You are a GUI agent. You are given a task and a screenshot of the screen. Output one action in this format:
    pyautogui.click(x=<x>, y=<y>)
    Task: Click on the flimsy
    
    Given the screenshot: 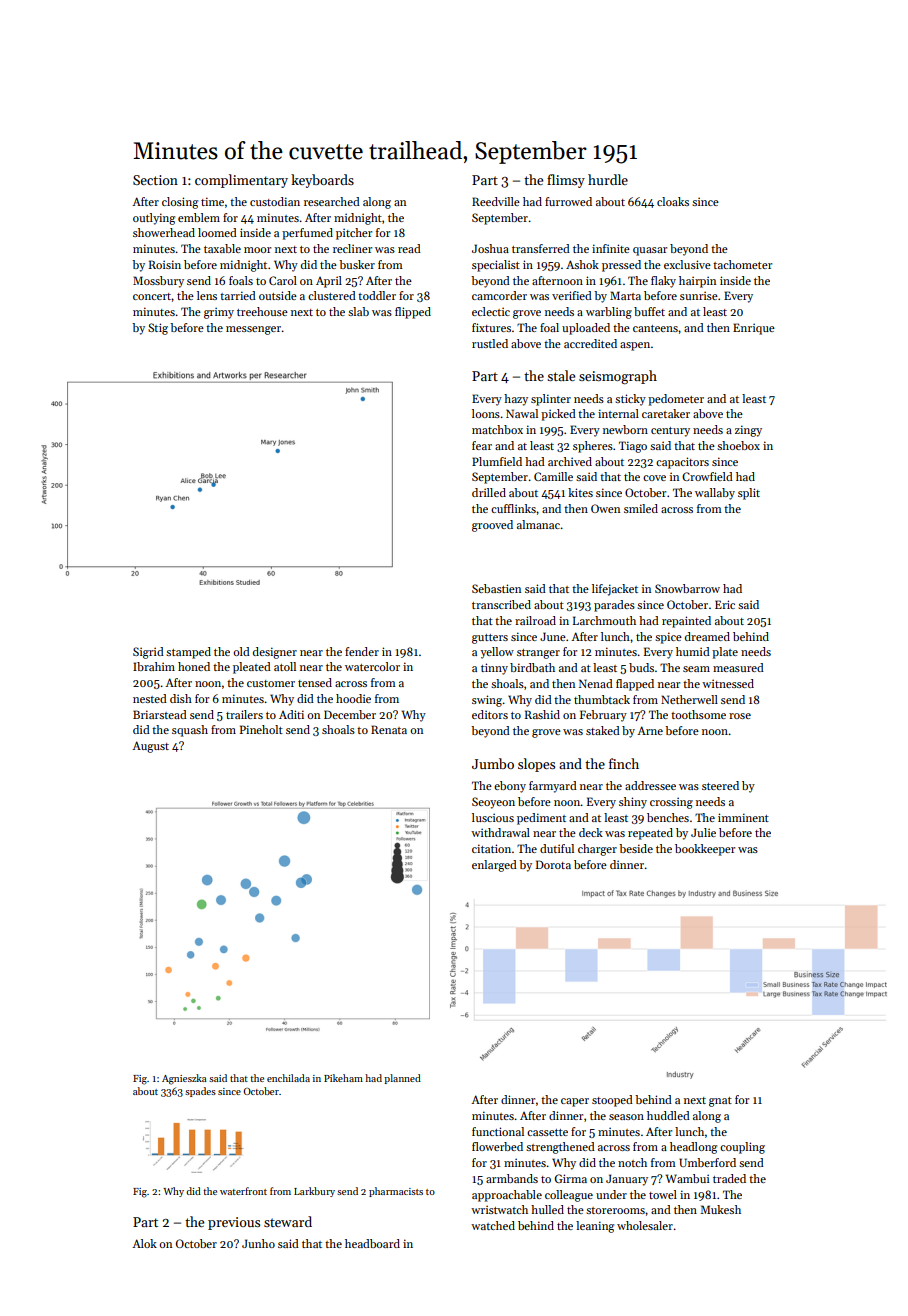 What is the action you would take?
    pyautogui.click(x=566, y=181)
